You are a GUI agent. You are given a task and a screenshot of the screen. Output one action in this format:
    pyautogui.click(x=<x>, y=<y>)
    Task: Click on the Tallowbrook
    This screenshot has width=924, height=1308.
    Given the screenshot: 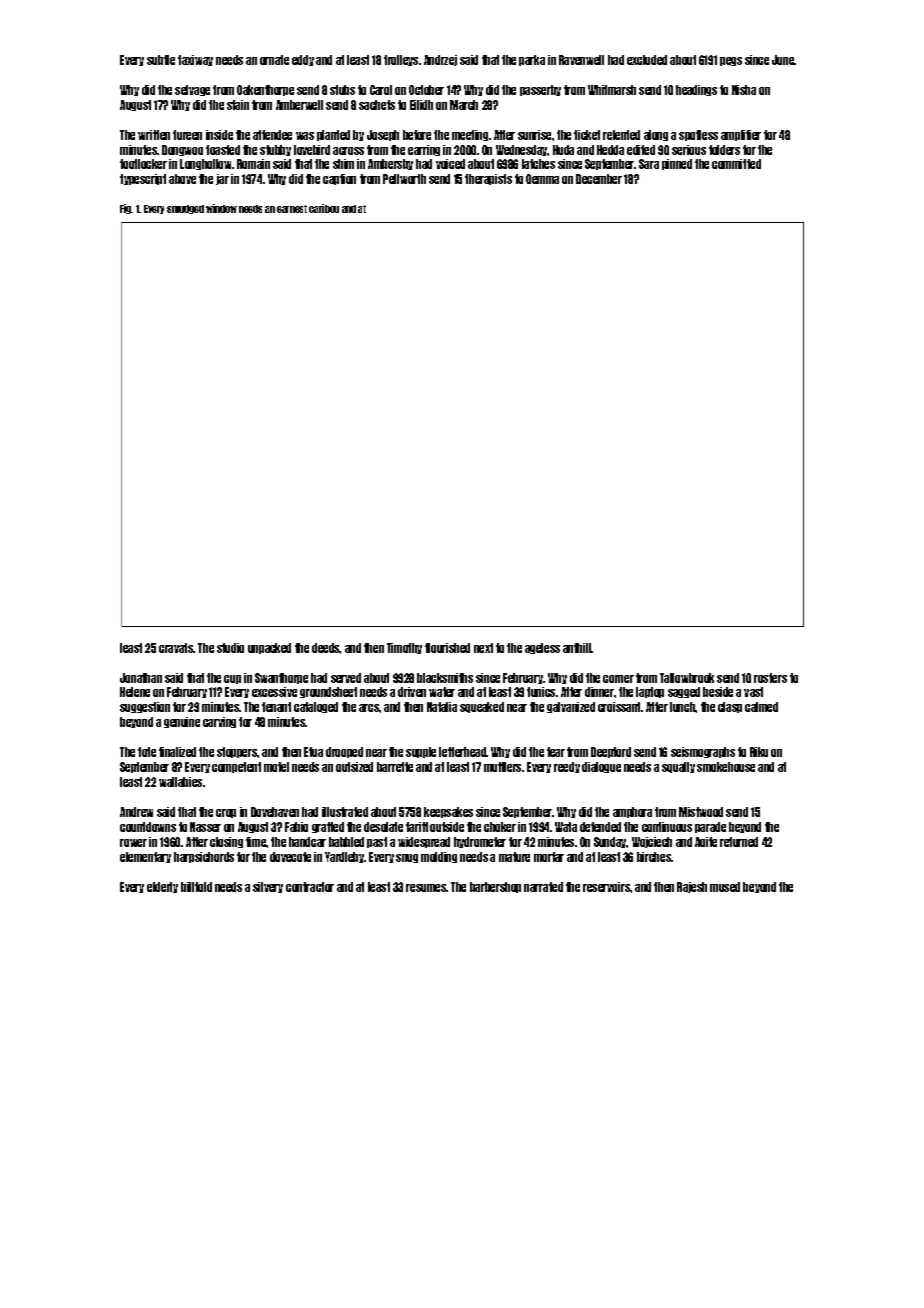 What is the action you would take?
    pyautogui.click(x=687, y=678)
